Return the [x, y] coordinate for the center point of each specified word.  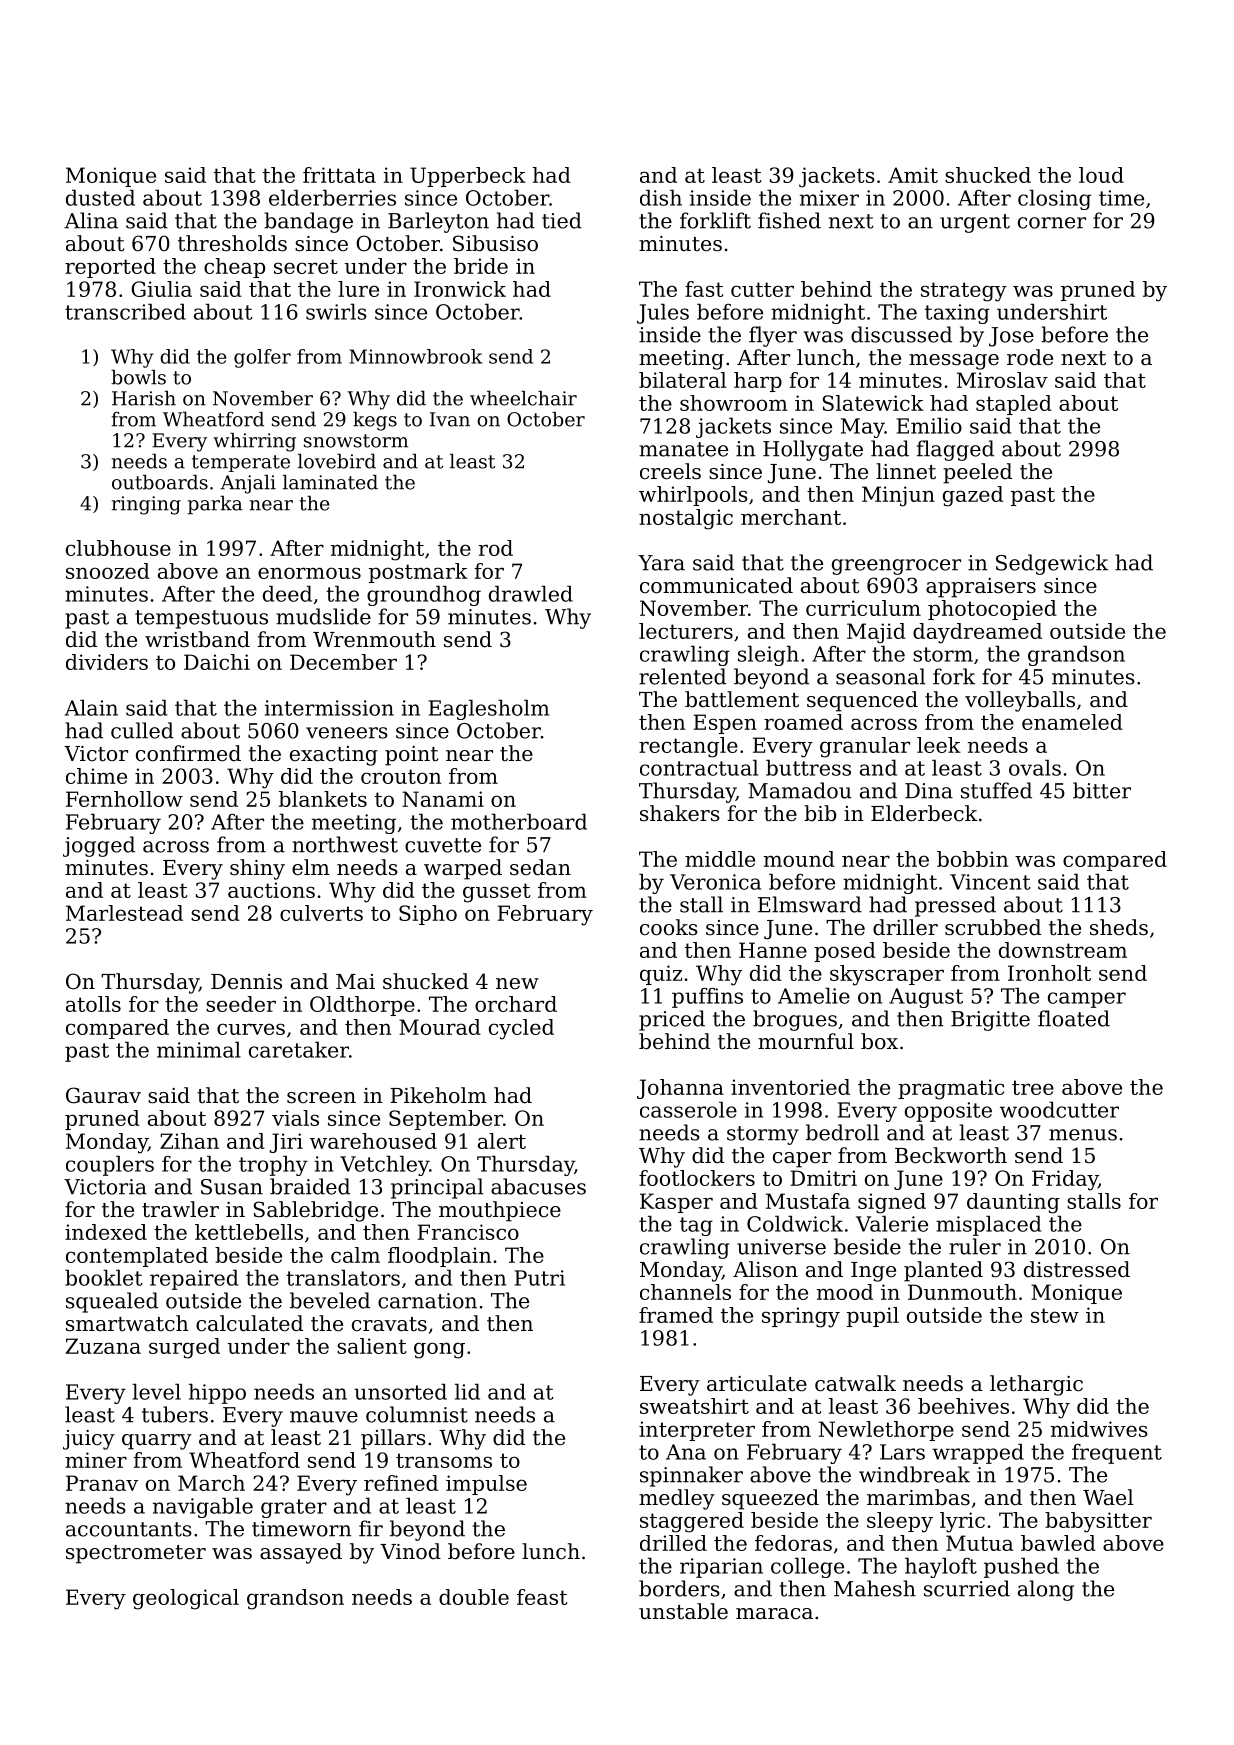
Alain [91, 707]
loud [1101, 175]
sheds [1119, 927]
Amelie [814, 995]
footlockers [697, 1178]
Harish [144, 398]
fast [704, 289]
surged [184, 1348]
